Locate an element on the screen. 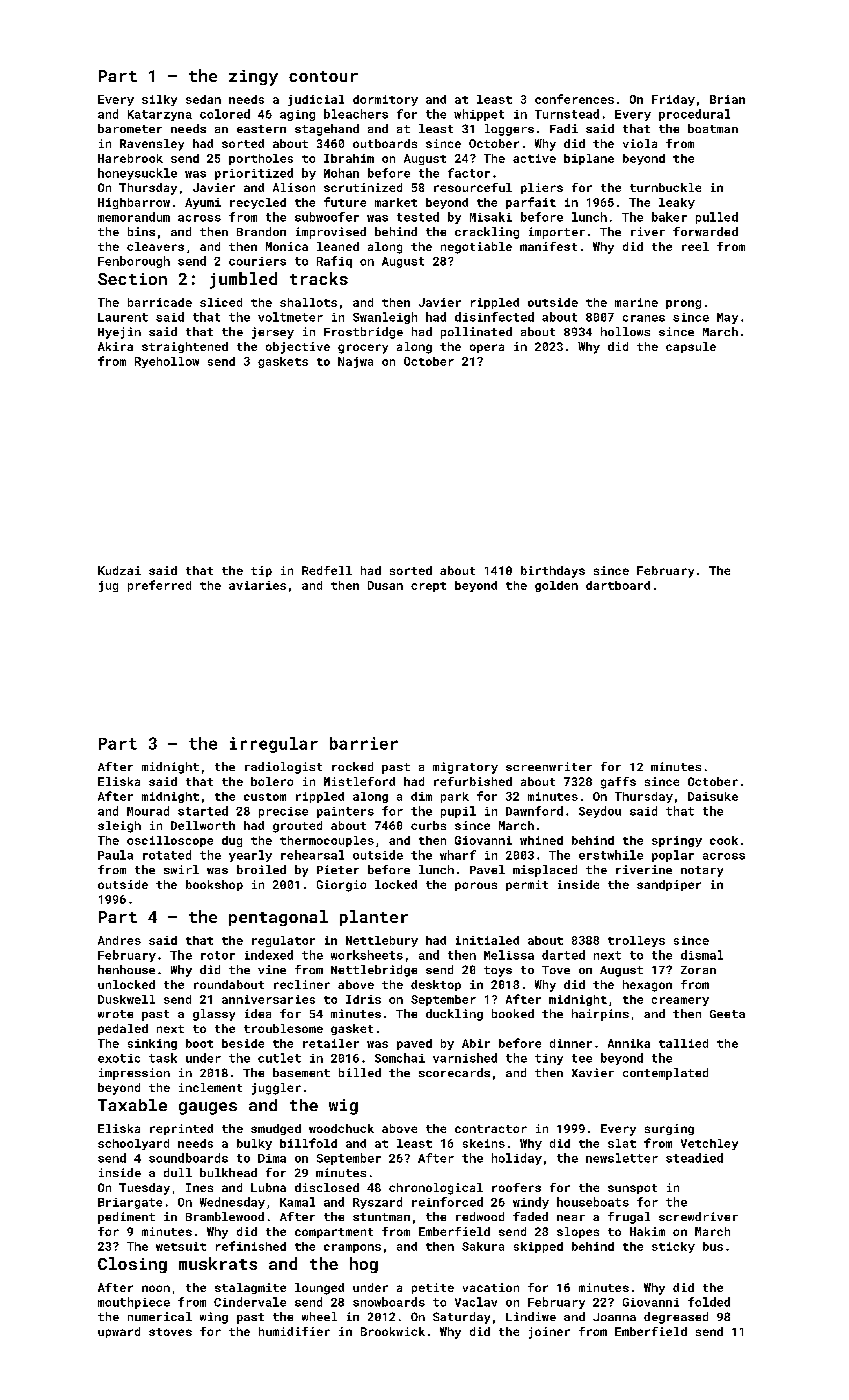 This screenshot has height=1400, width=849. Friday is located at coordinates (673, 100).
